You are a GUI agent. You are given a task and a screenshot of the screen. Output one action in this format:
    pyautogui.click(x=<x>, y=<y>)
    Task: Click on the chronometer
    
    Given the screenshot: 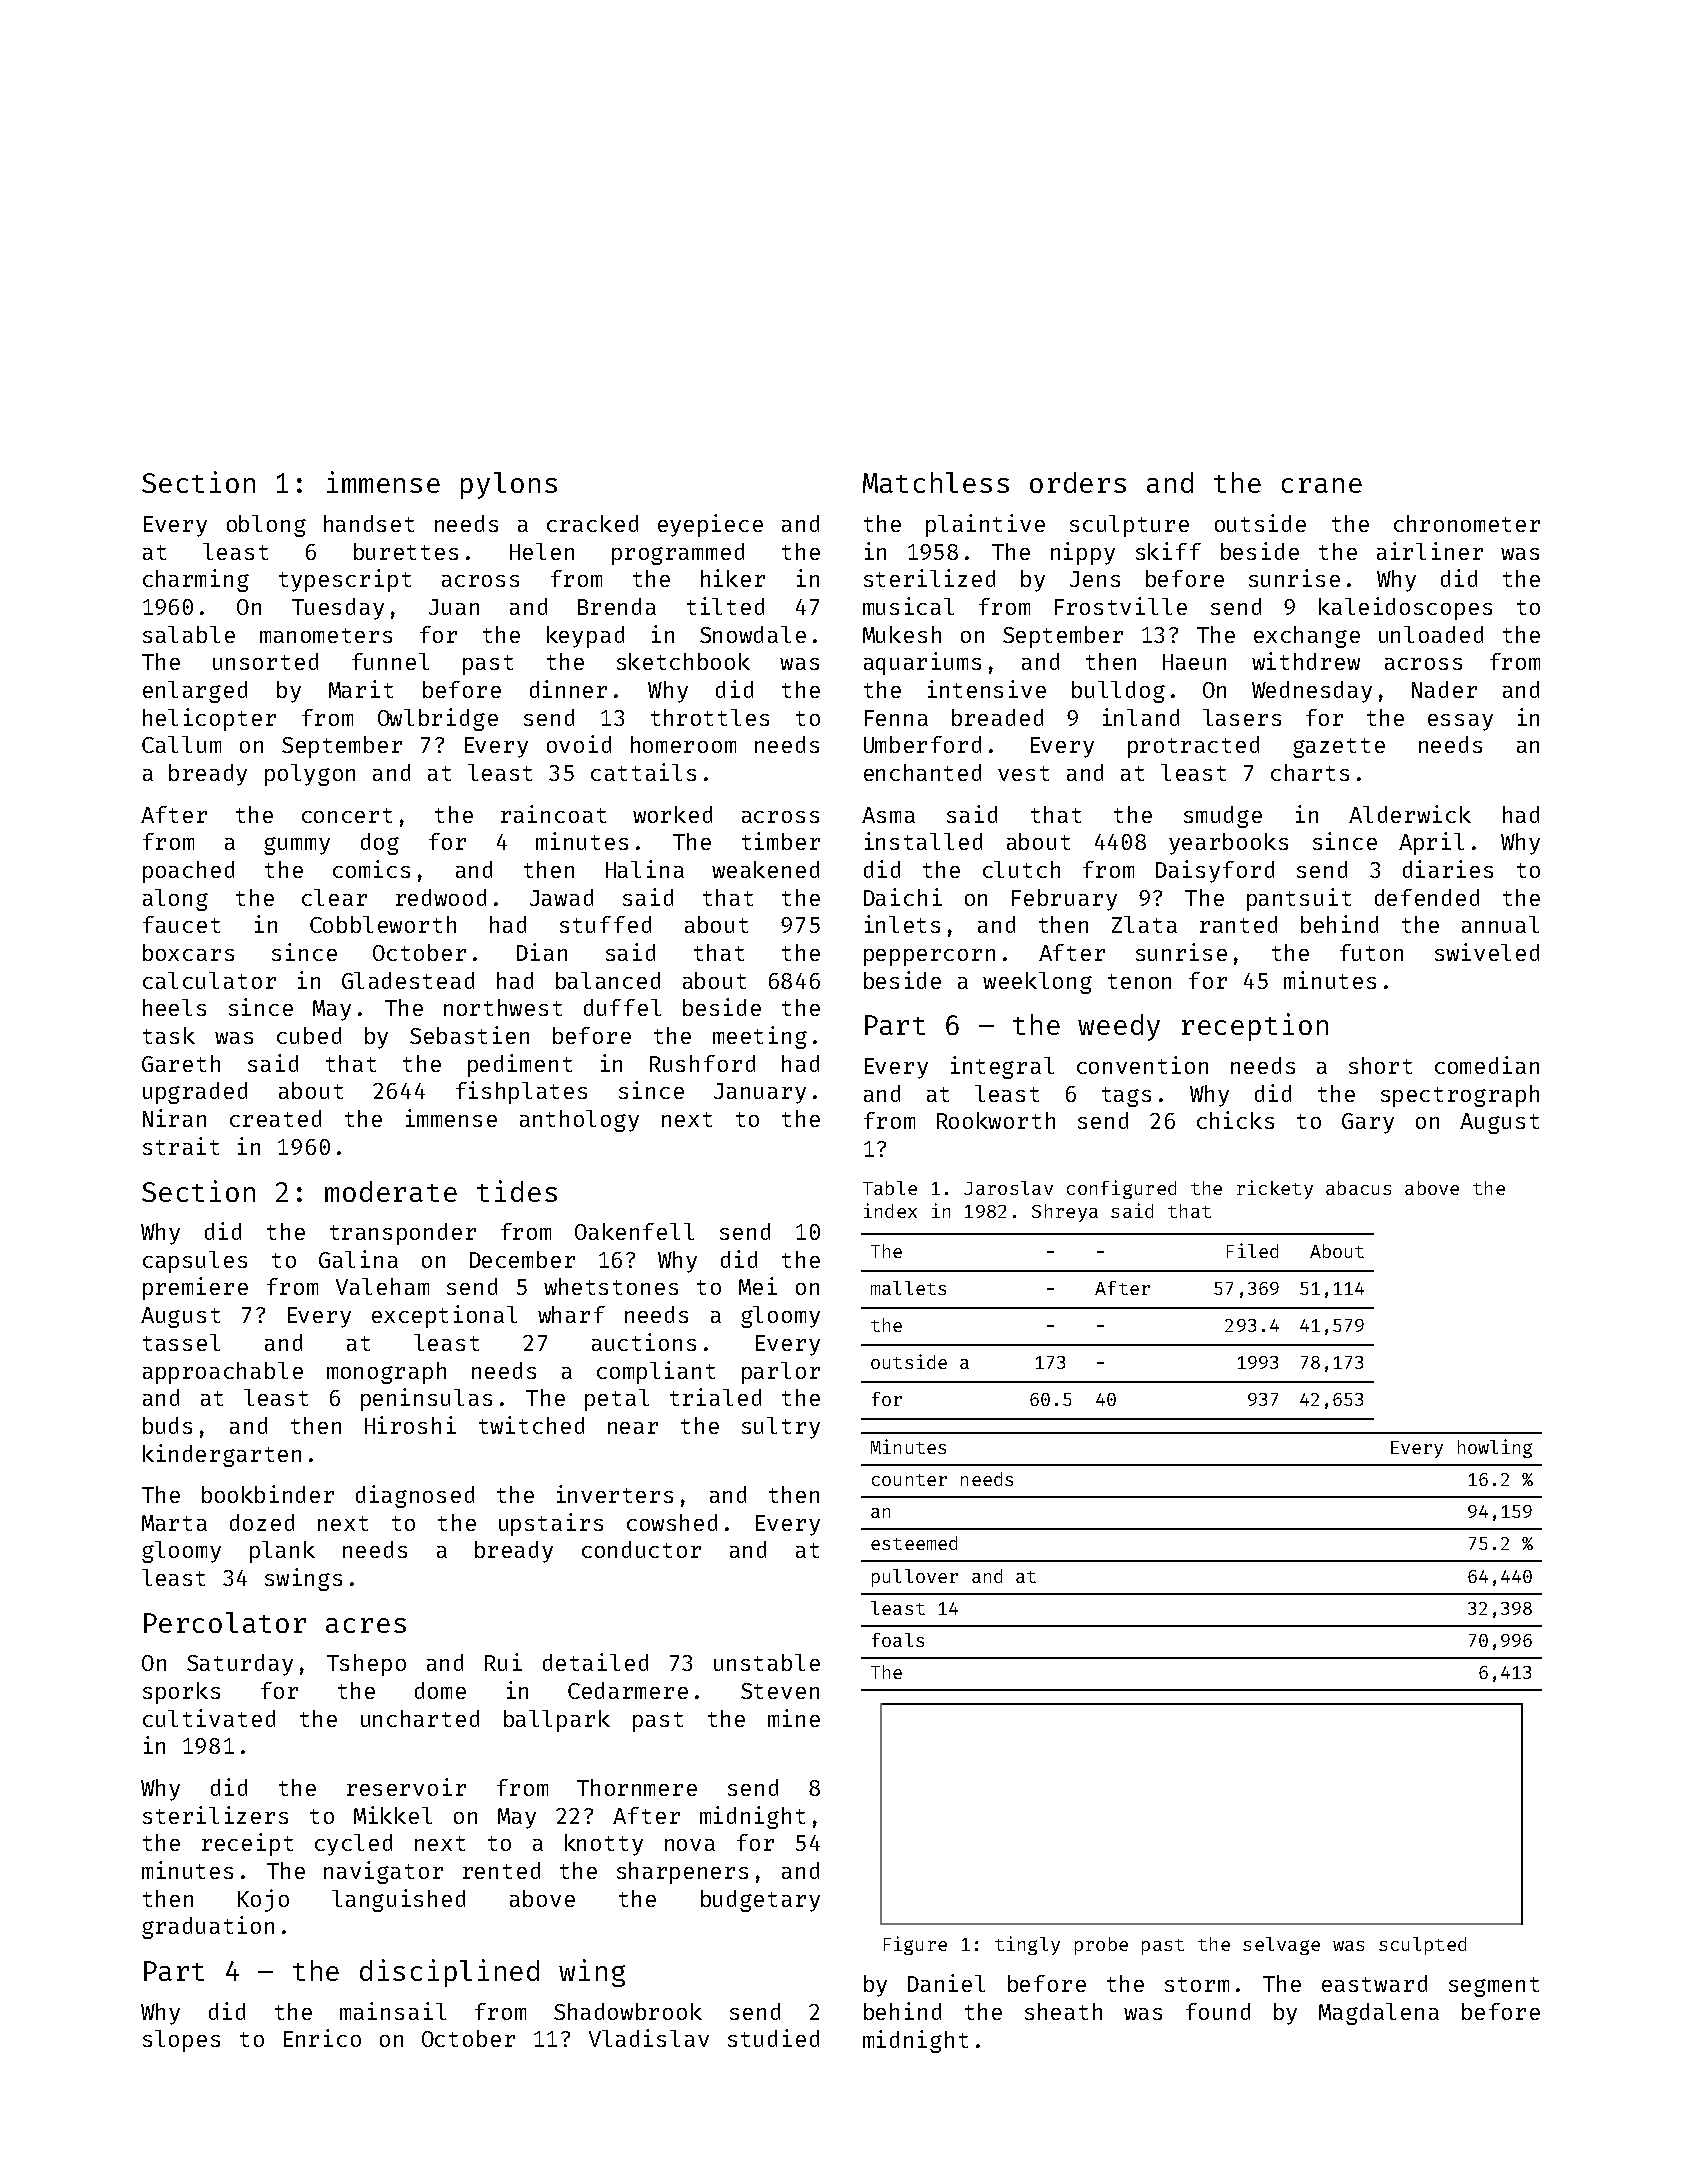 What is the action you would take?
    pyautogui.click(x=1467, y=523)
